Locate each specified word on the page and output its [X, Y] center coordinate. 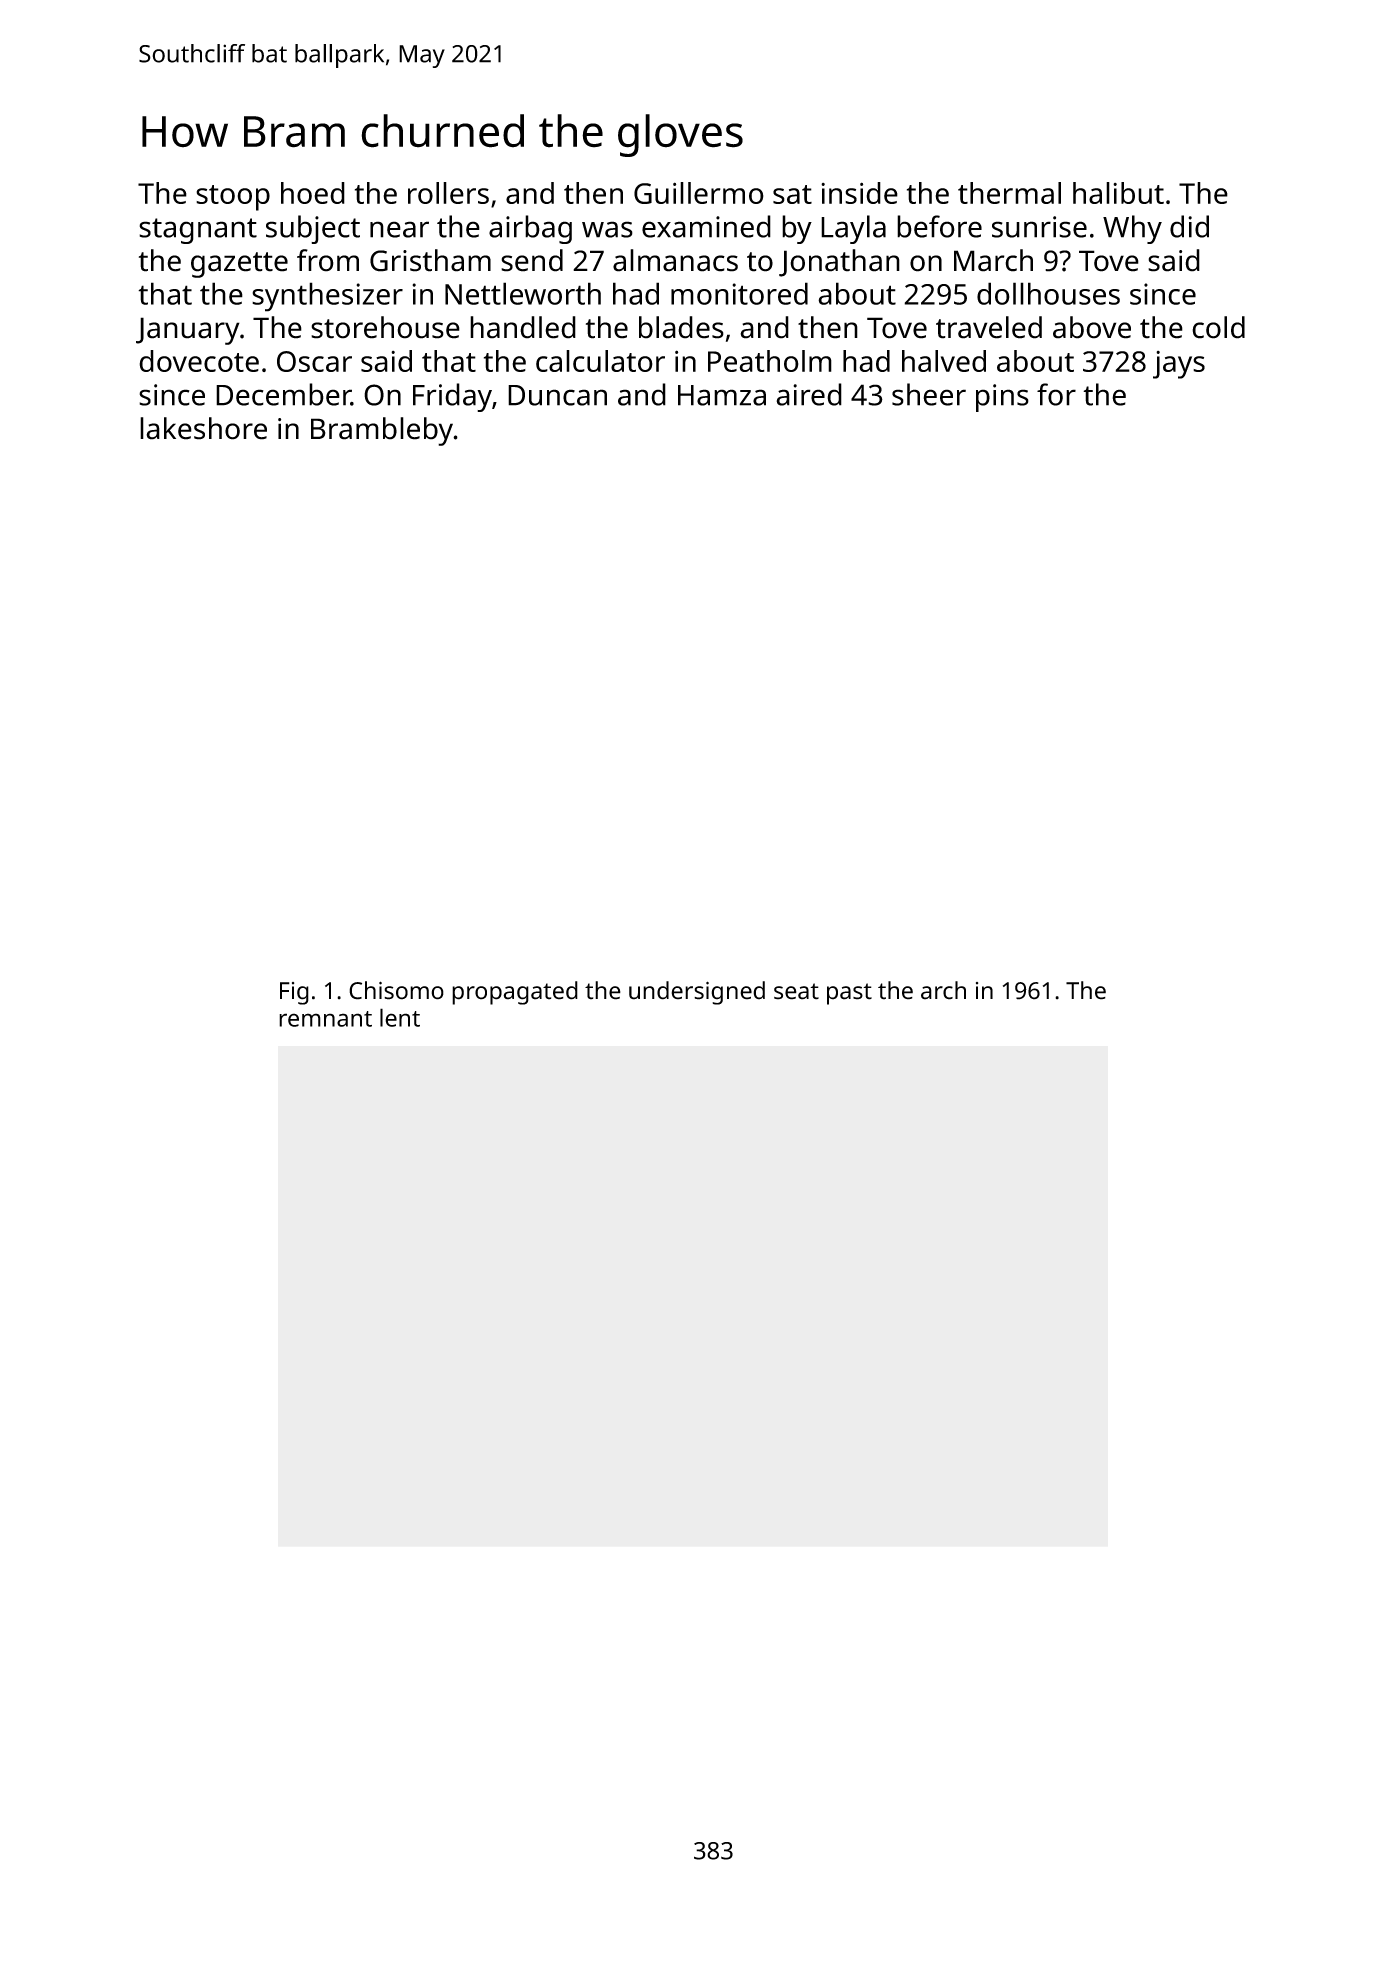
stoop [233, 198]
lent [400, 1017]
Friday [452, 397]
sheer [929, 394]
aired [809, 394]
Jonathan [839, 263]
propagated [515, 993]
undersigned [697, 993]
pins [1002, 398]
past [849, 994]
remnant [325, 1019]
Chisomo [396, 990]
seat [796, 991]
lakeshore [203, 428]
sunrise [1039, 227]
